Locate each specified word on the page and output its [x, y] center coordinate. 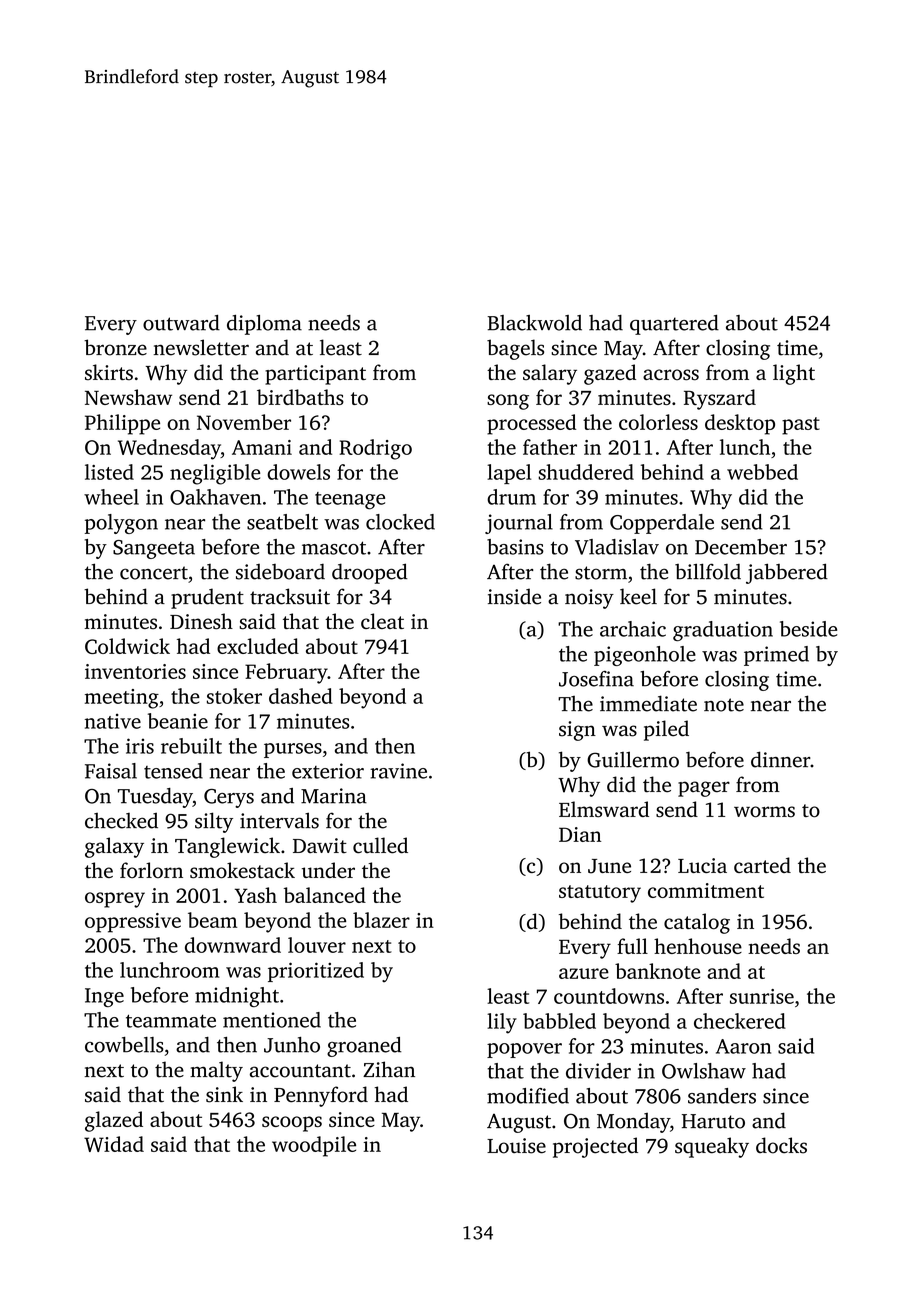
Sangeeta [154, 549]
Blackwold [534, 323]
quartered [674, 325]
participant [315, 375]
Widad [114, 1144]
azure [584, 973]
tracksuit [290, 596]
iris [140, 746]
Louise [516, 1146]
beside [808, 629]
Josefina [596, 679]
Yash [256, 895]
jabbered [787, 573]
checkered [740, 1021]
